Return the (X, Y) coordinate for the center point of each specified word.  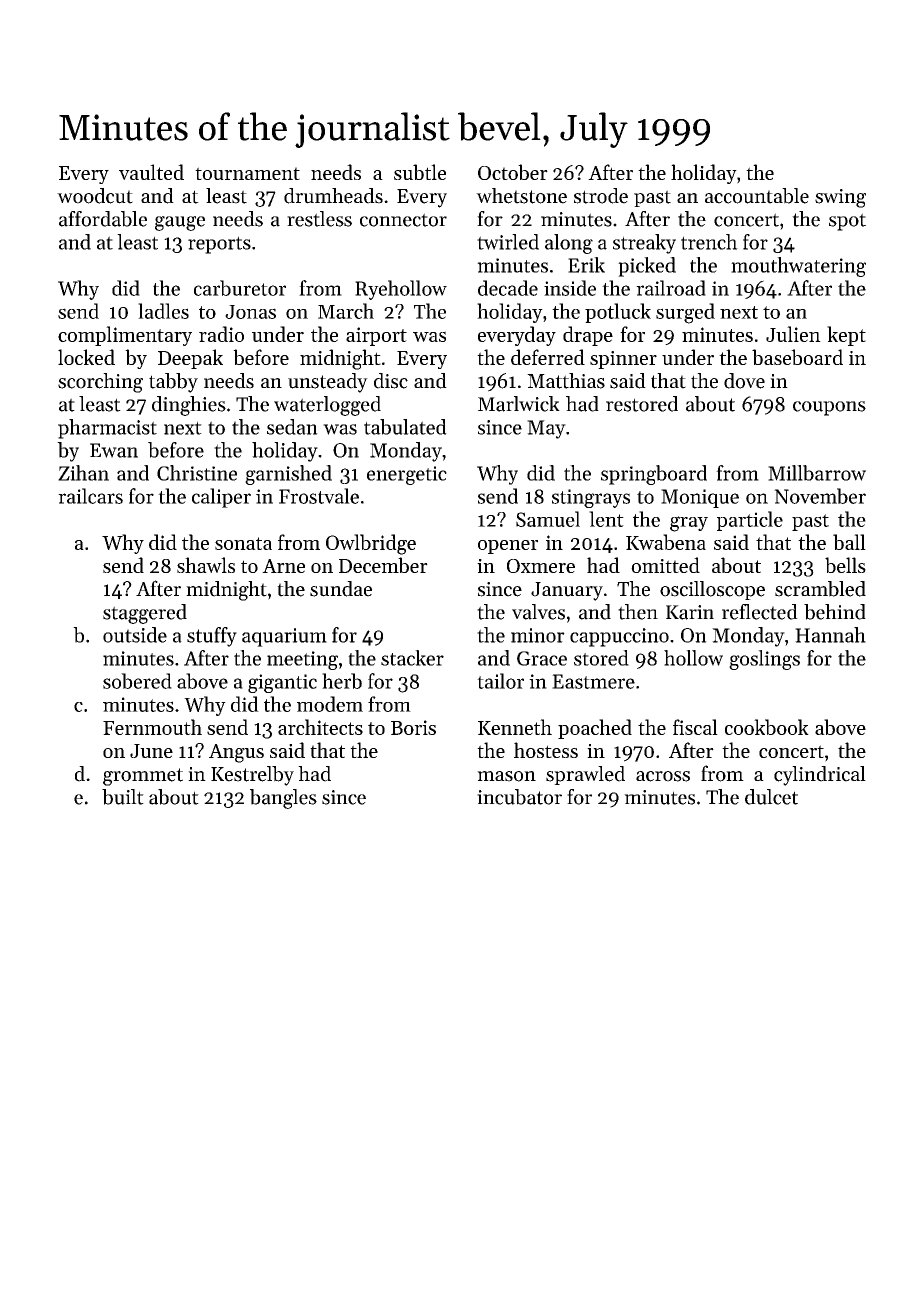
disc (391, 381)
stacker (412, 658)
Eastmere (593, 681)
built (123, 797)
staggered (145, 614)
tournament (247, 173)
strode (601, 196)
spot (847, 222)
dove (744, 381)
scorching (100, 383)
